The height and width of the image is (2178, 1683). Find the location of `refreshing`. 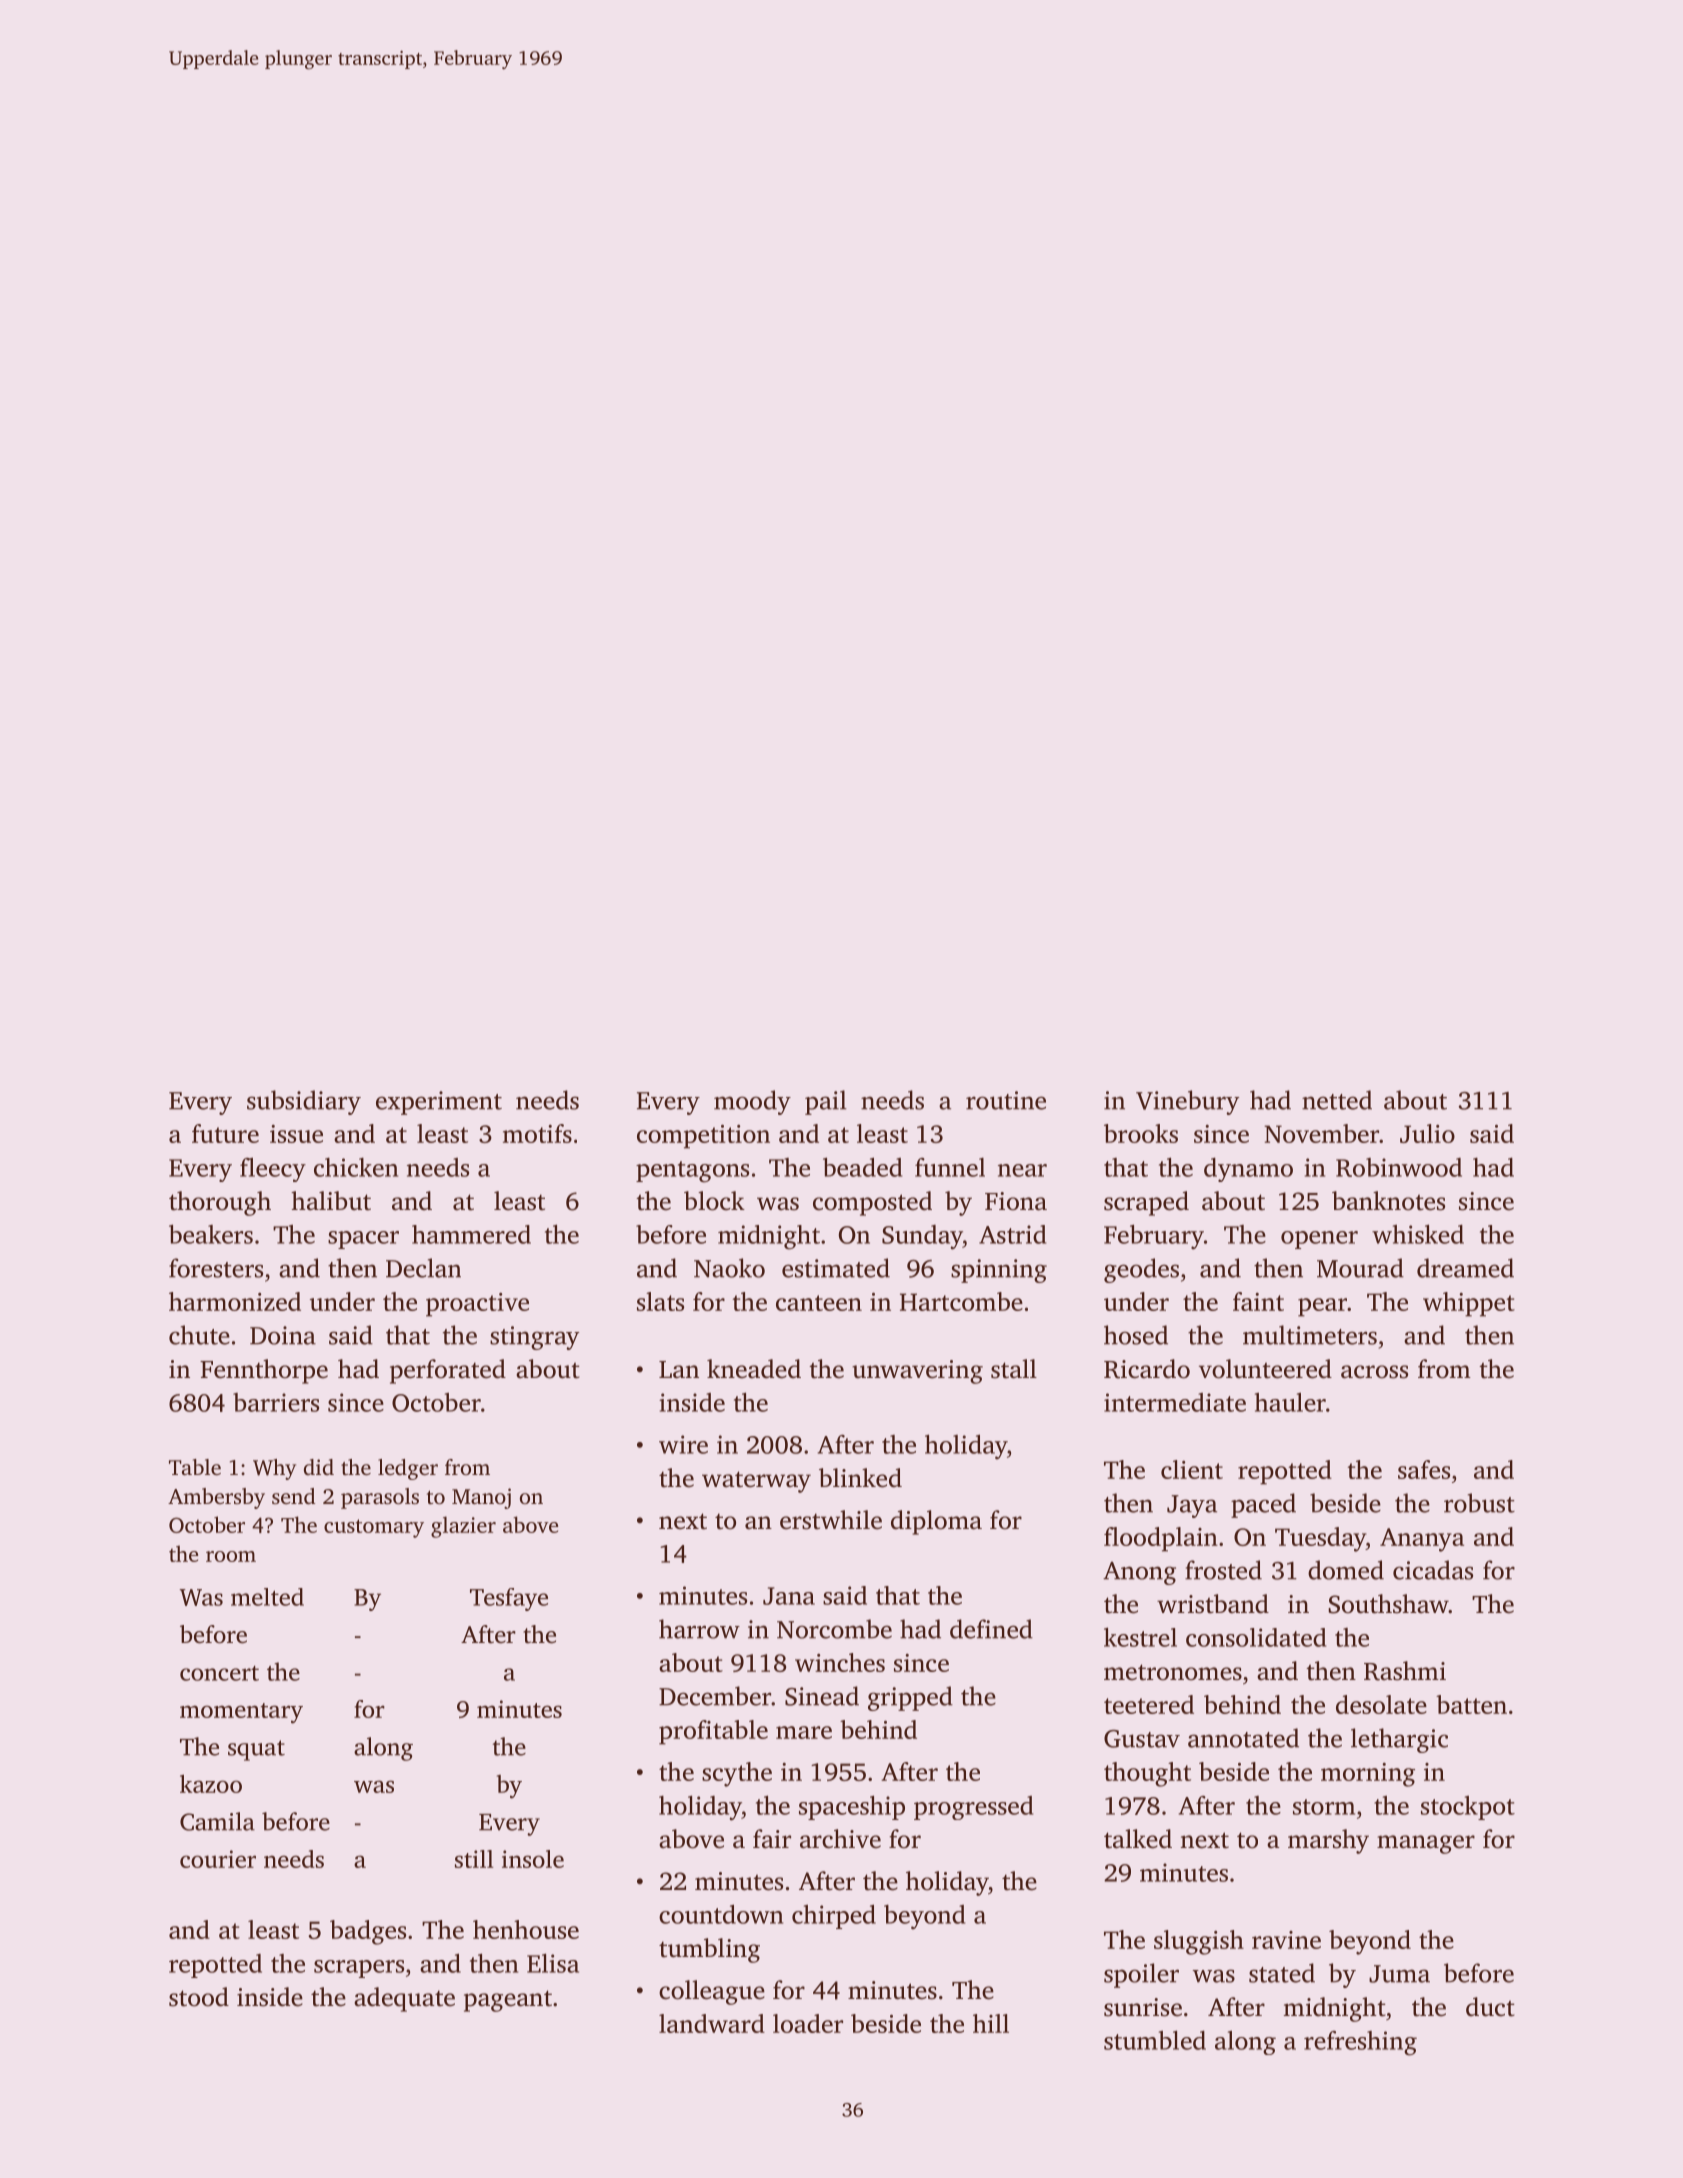

refreshing is located at coordinates (1360, 2043).
